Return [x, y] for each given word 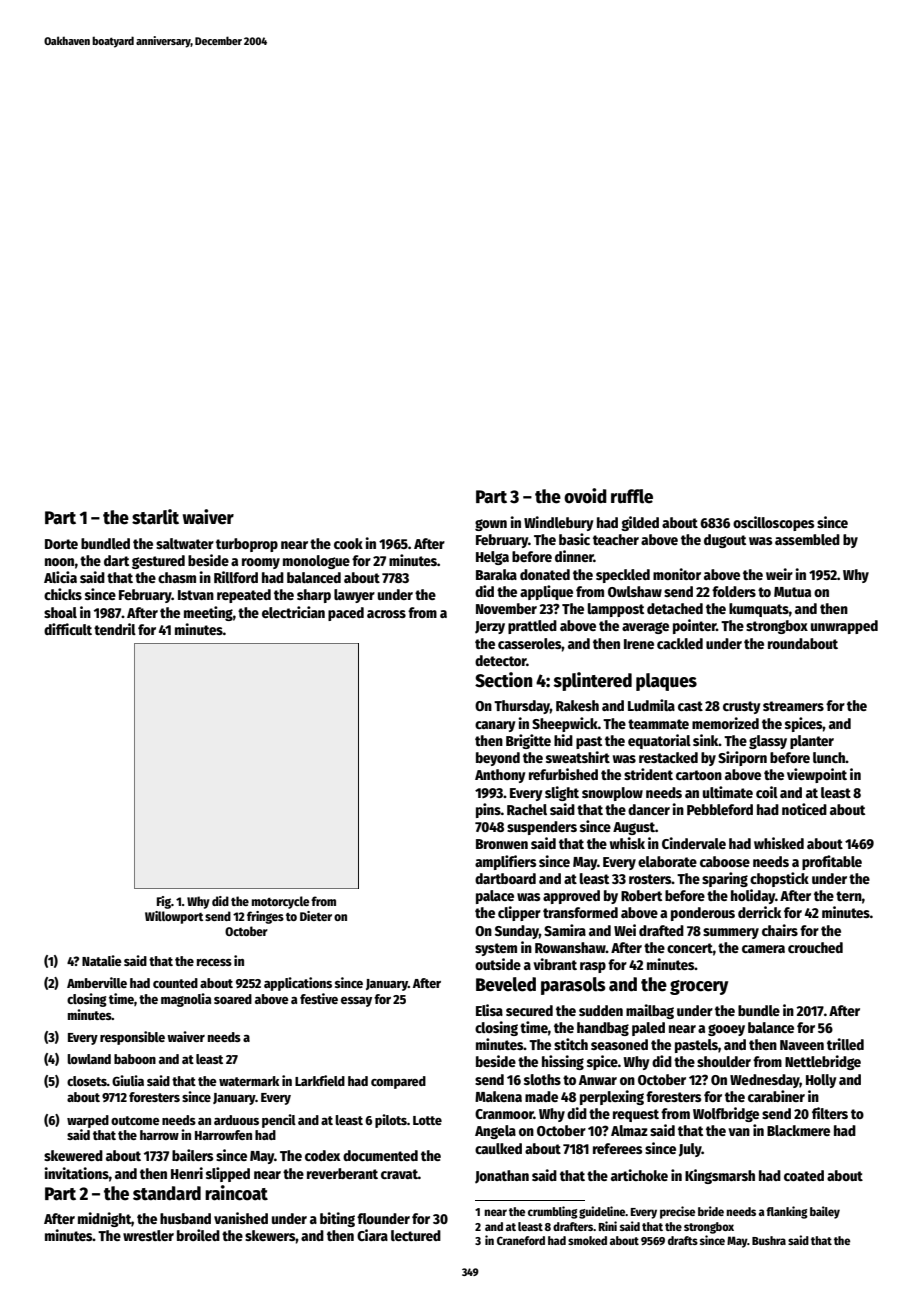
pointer [694, 626]
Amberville [97, 982]
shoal [60, 612]
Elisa [489, 1010]
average [645, 628]
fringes [265, 917]
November [506, 608]
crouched [815, 947]
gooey [726, 1030]
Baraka [496, 574]
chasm [177, 577]
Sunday [517, 932]
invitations [76, 1173]
